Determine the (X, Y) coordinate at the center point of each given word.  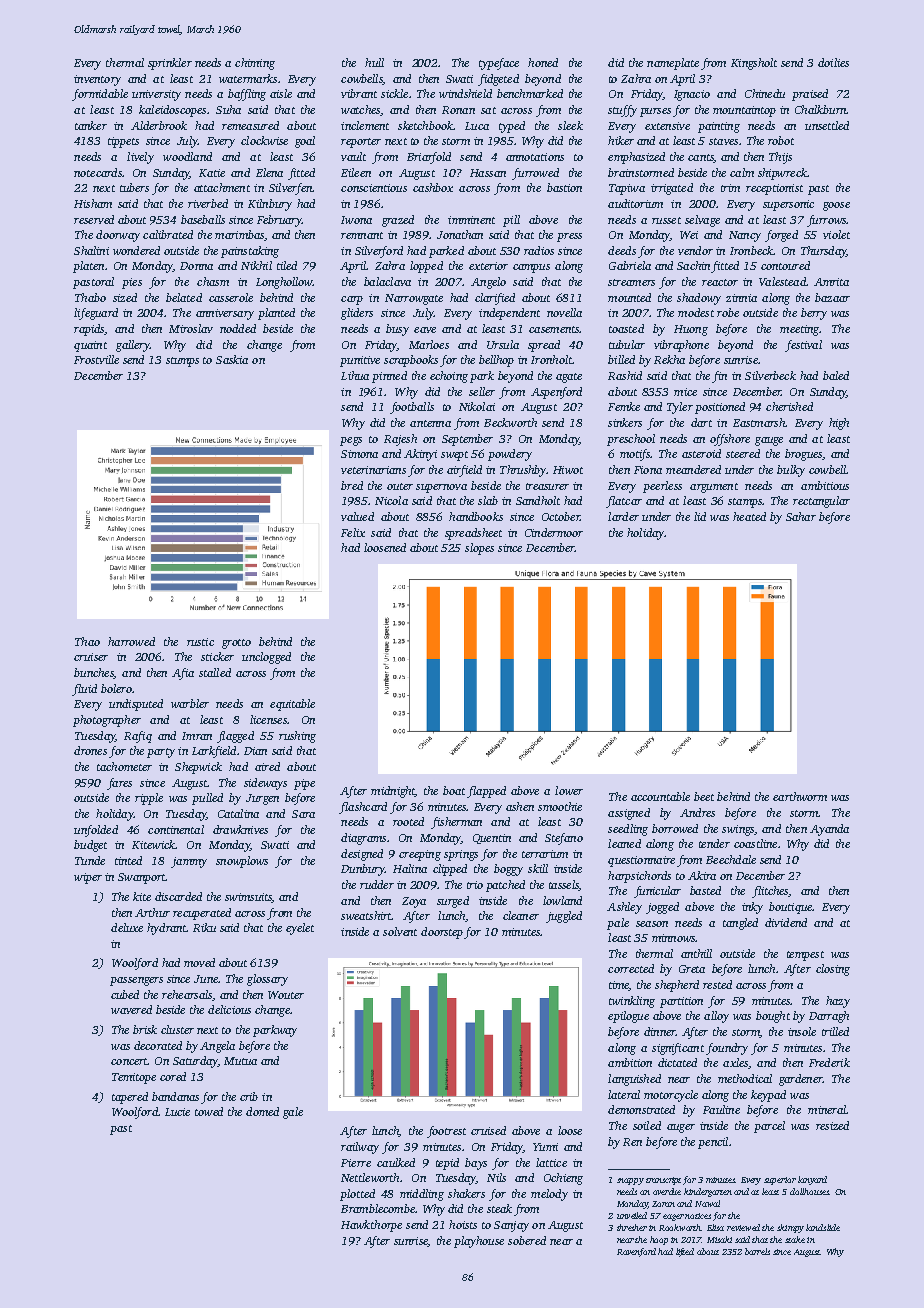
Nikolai (477, 406)
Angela (217, 1047)
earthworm (800, 796)
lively (140, 158)
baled (836, 375)
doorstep (442, 933)
